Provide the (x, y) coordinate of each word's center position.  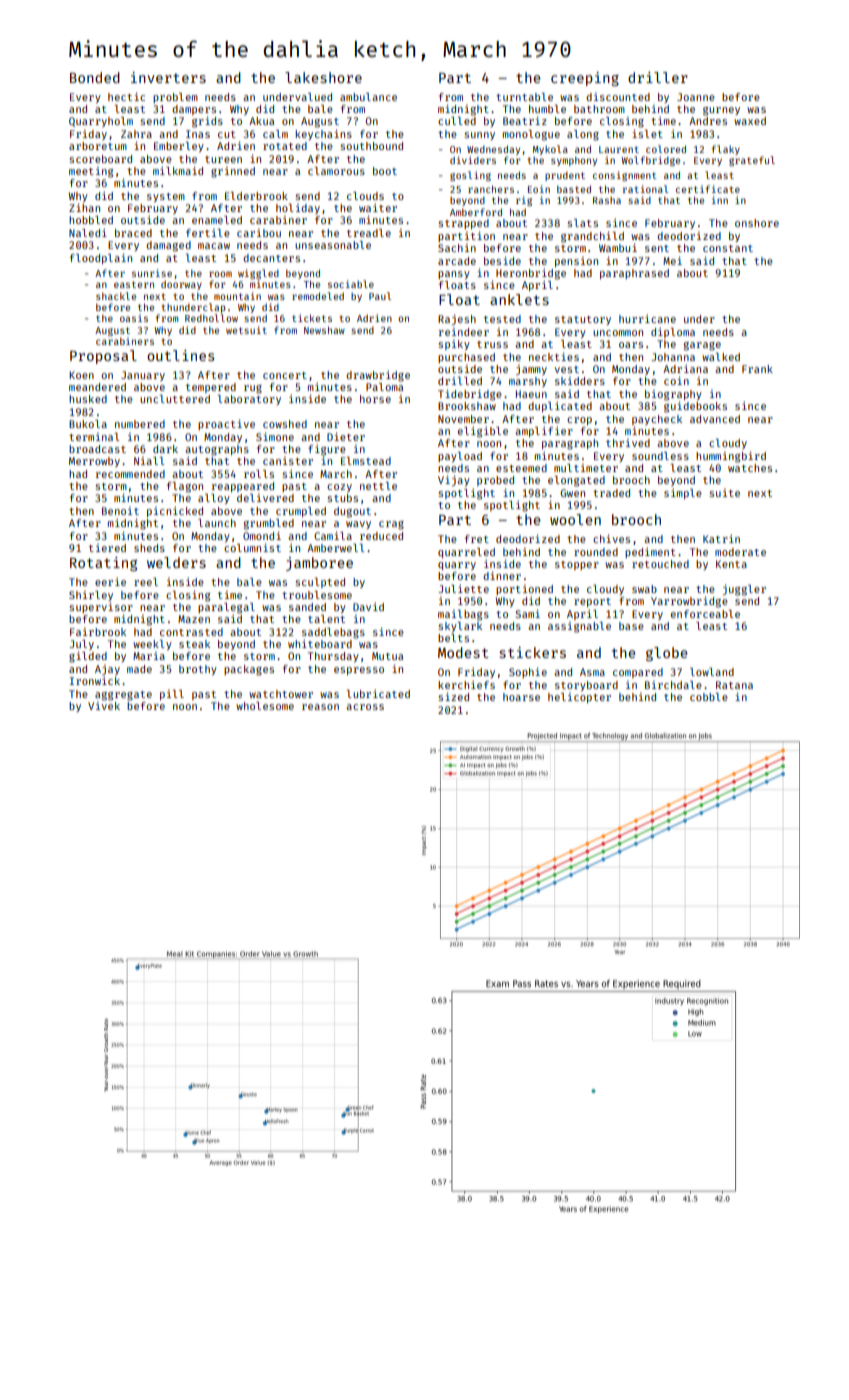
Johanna (673, 357)
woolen (575, 519)
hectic (126, 96)
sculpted (320, 583)
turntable (524, 97)
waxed (750, 121)
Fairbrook (98, 632)
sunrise (152, 273)
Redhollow (211, 318)
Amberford (476, 212)
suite (724, 493)
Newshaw (324, 330)
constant (728, 248)
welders (176, 562)
